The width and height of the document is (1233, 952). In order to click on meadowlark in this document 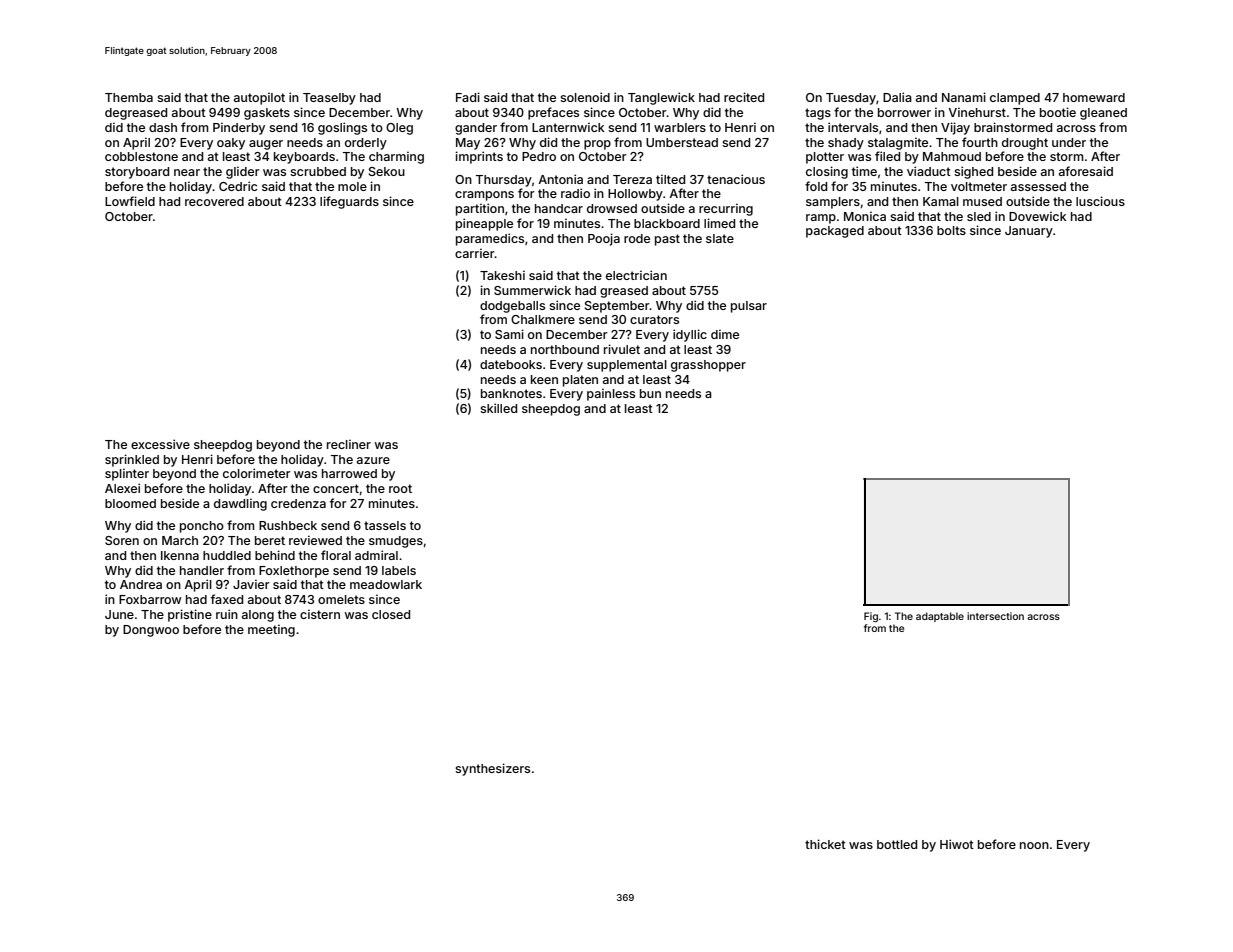, I will do `click(386, 584)`.
